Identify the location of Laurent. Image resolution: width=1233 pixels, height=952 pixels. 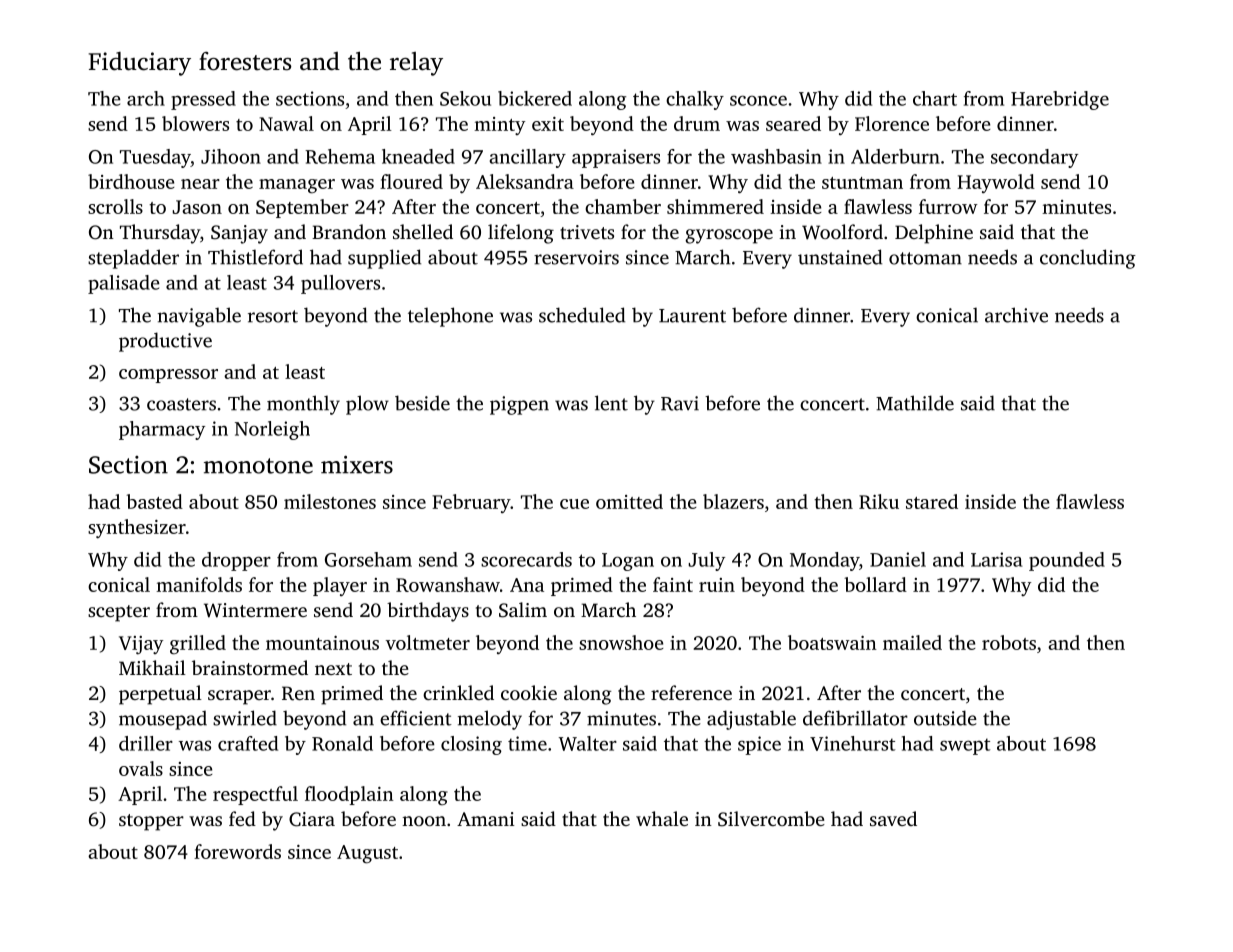
(692, 316).
